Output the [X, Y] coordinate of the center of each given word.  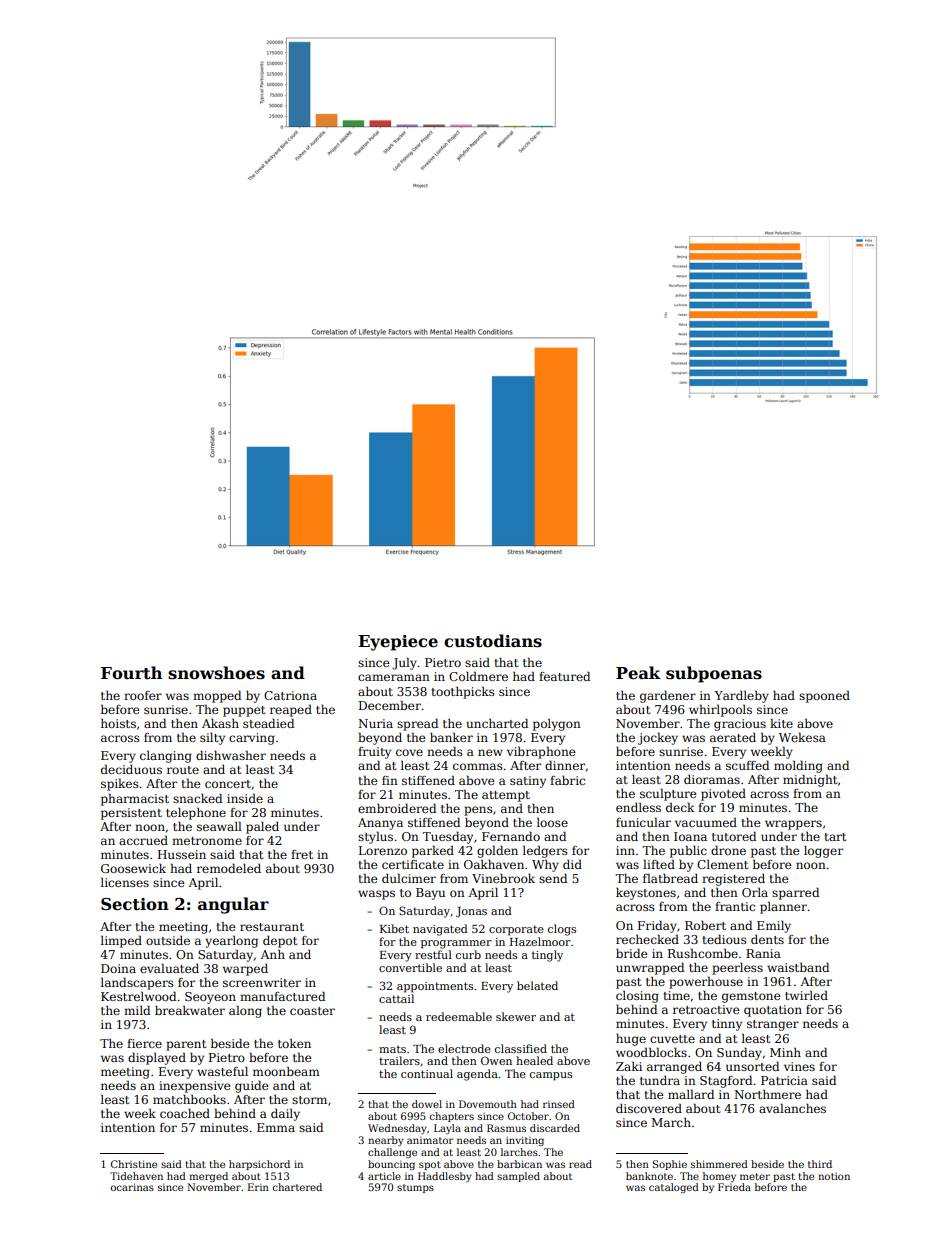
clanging [166, 756]
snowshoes [216, 673]
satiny [528, 782]
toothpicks [463, 692]
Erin [258, 1187]
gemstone [751, 997]
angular [233, 905]
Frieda [734, 1187]
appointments [435, 987]
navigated [440, 930]
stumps [415, 1188]
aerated [733, 737]
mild [137, 1010]
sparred [795, 893]
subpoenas [714, 674]
